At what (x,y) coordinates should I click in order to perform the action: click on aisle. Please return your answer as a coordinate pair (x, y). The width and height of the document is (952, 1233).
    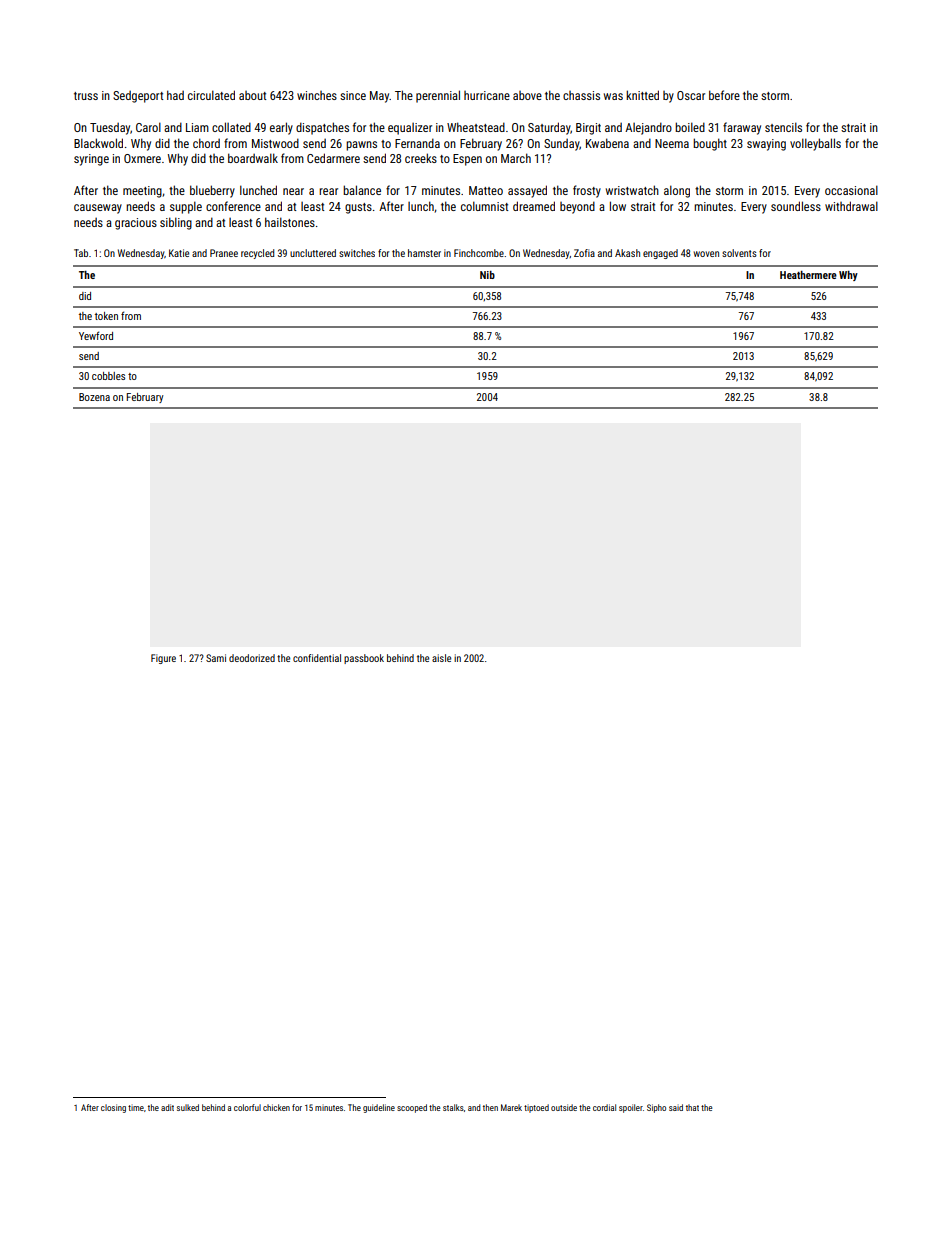
    Looking at the image, I should click on (441, 658).
